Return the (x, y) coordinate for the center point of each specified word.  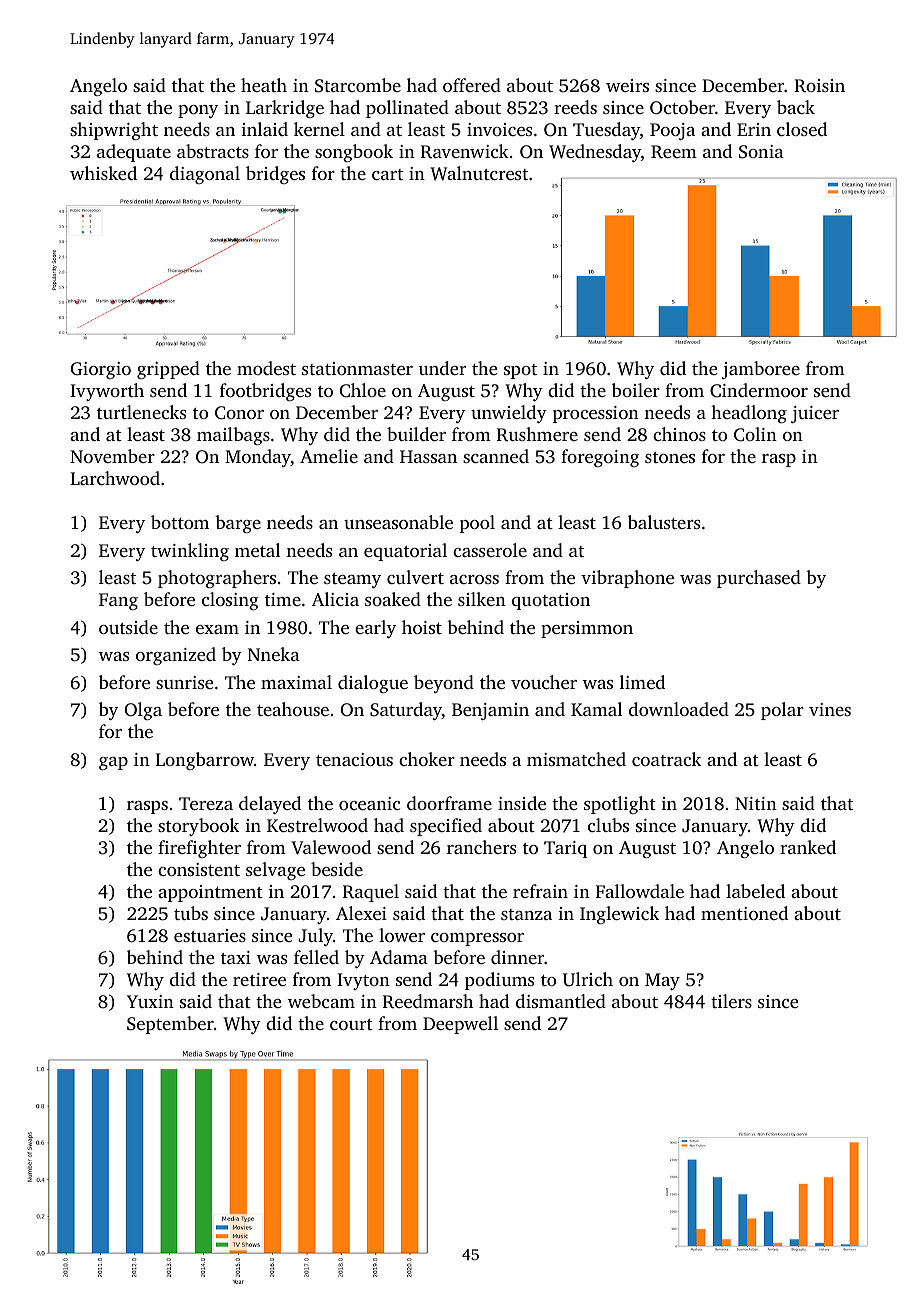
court (351, 1024)
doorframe (449, 803)
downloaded (679, 709)
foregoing (600, 458)
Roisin (819, 86)
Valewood (331, 847)
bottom (180, 522)
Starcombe (358, 85)
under (442, 368)
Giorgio (101, 370)
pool (477, 524)
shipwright (114, 131)
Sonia (761, 152)
